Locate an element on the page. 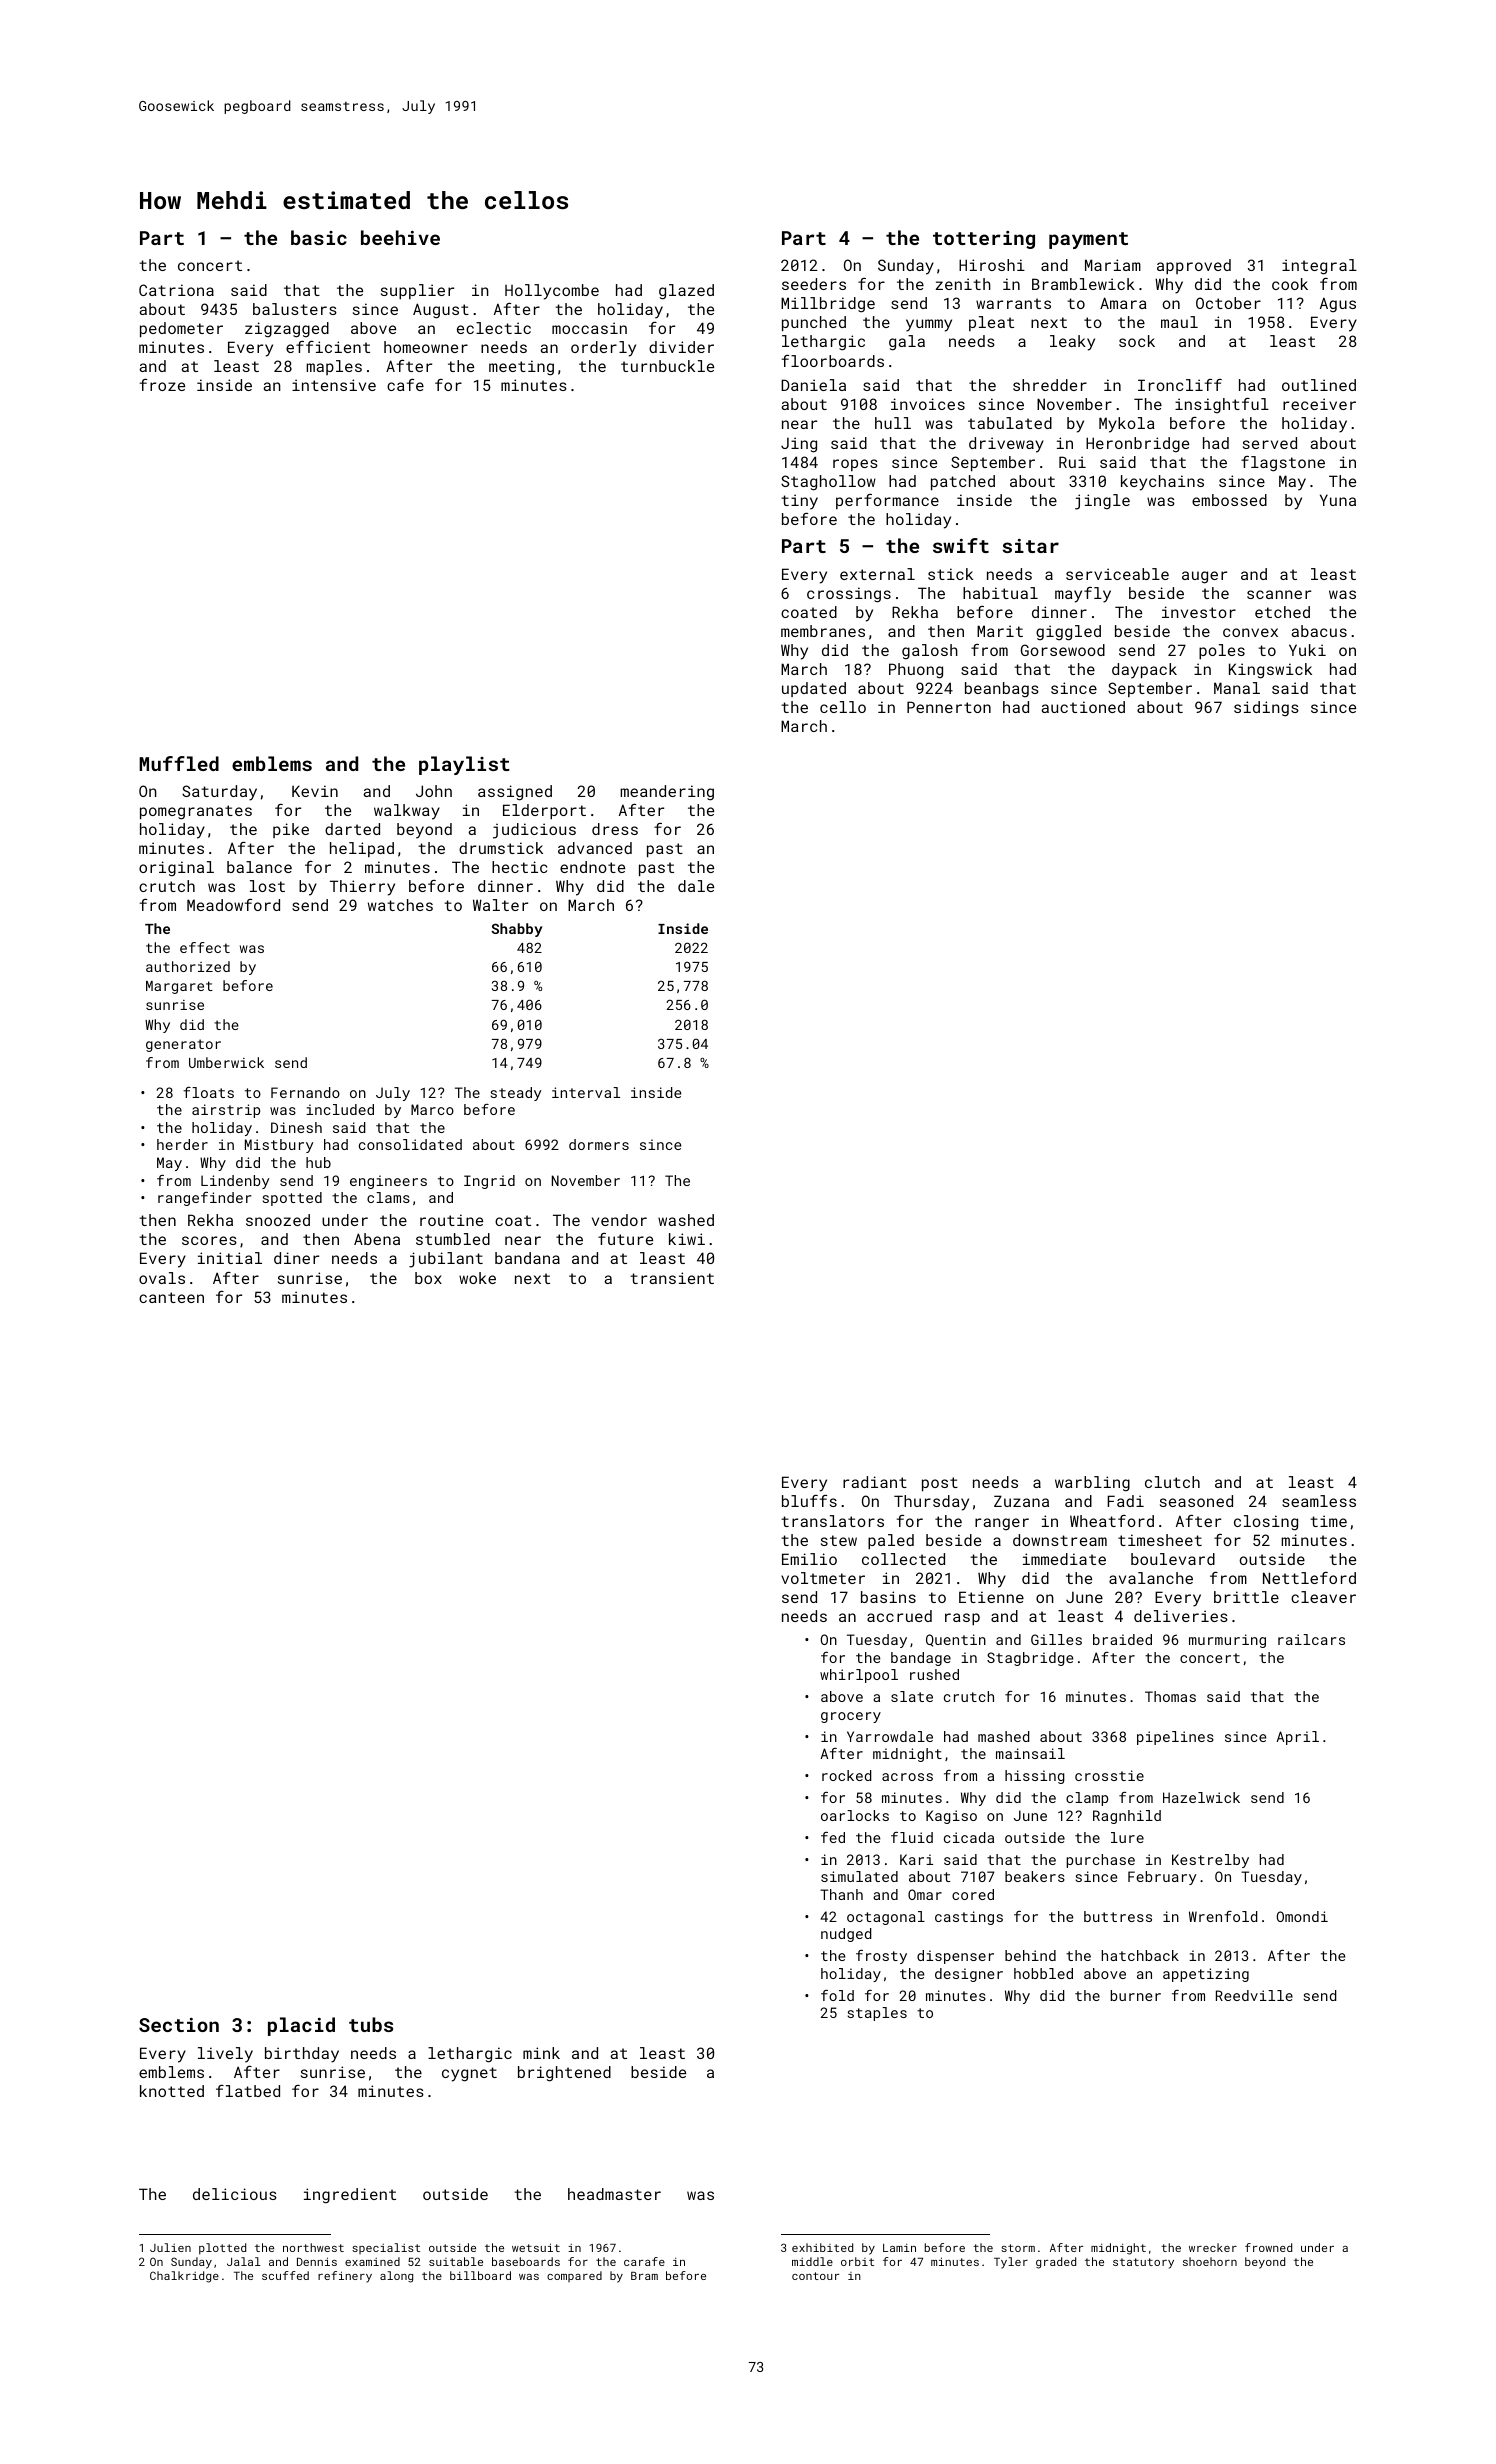 This page has height=2464, width=1496. included is located at coordinates (340, 1109).
